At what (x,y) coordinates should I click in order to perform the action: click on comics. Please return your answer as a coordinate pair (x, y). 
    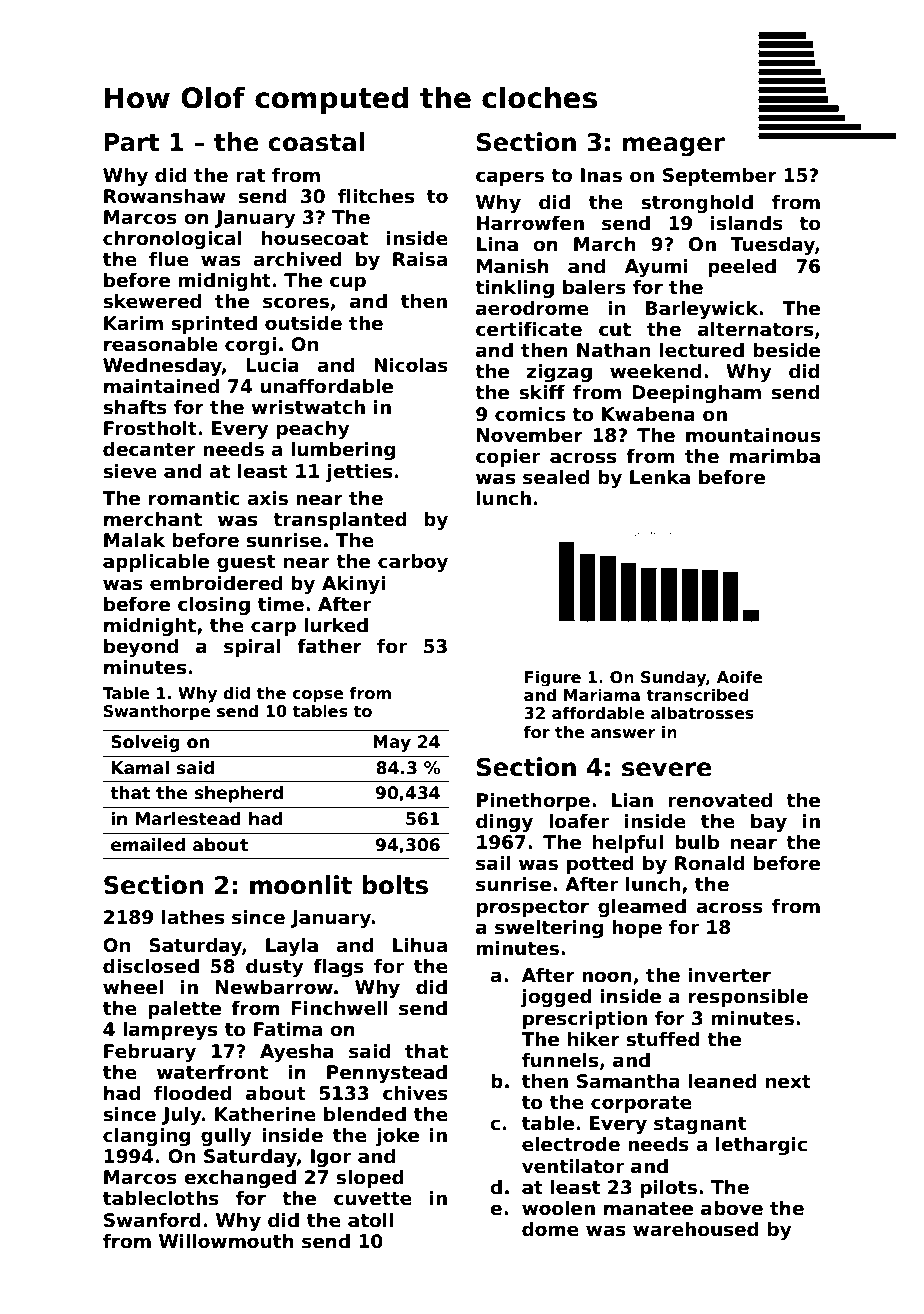
    Looking at the image, I should click on (530, 414).
